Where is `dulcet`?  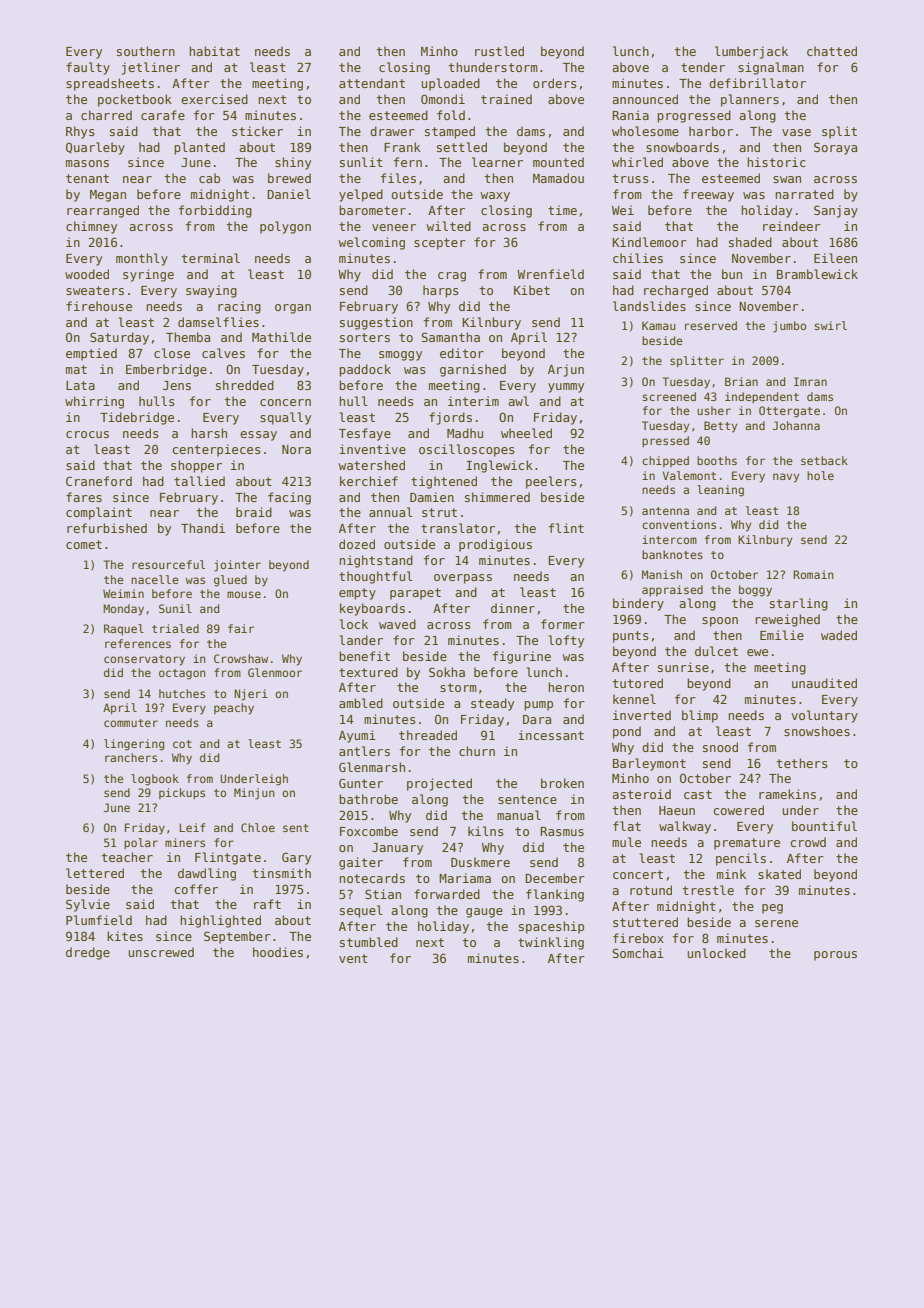 dulcet is located at coordinates (716, 651).
